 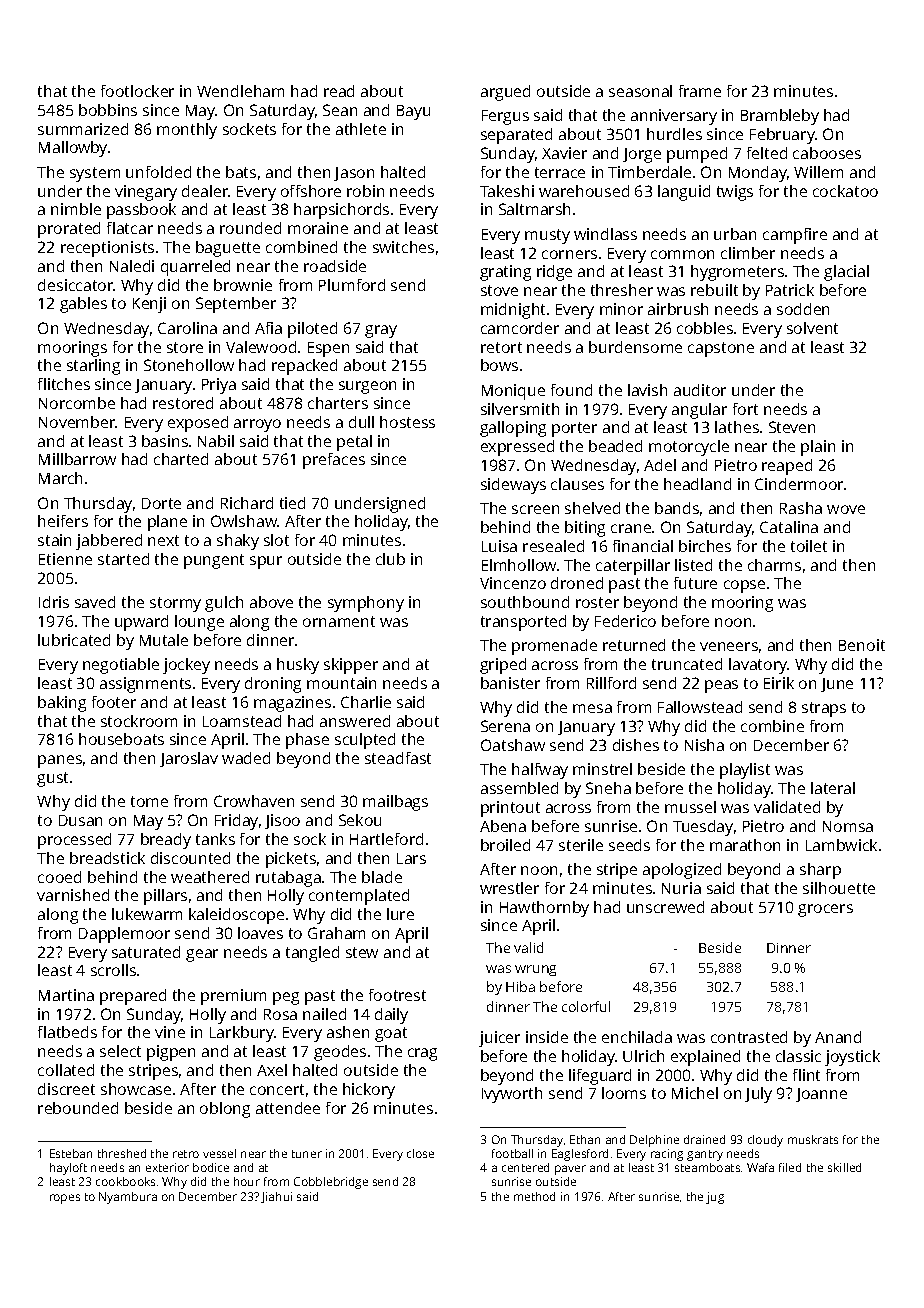 What do you see at coordinates (544, 909) in the screenshot?
I see `Hawthornby` at bounding box center [544, 909].
